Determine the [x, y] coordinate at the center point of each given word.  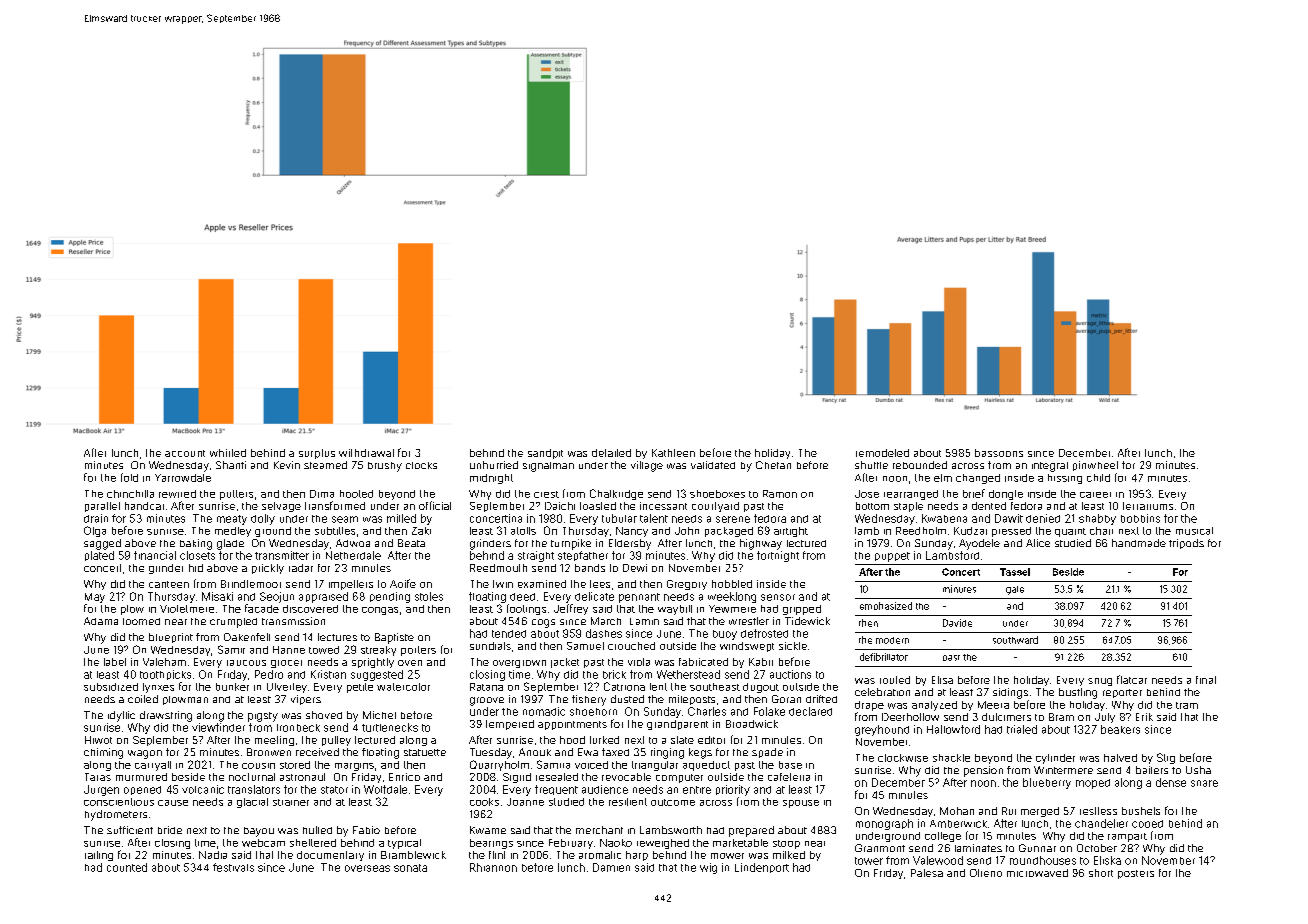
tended [509, 634]
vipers [306, 700]
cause [173, 803]
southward [1015, 640]
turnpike [571, 544]
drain [96, 518]
